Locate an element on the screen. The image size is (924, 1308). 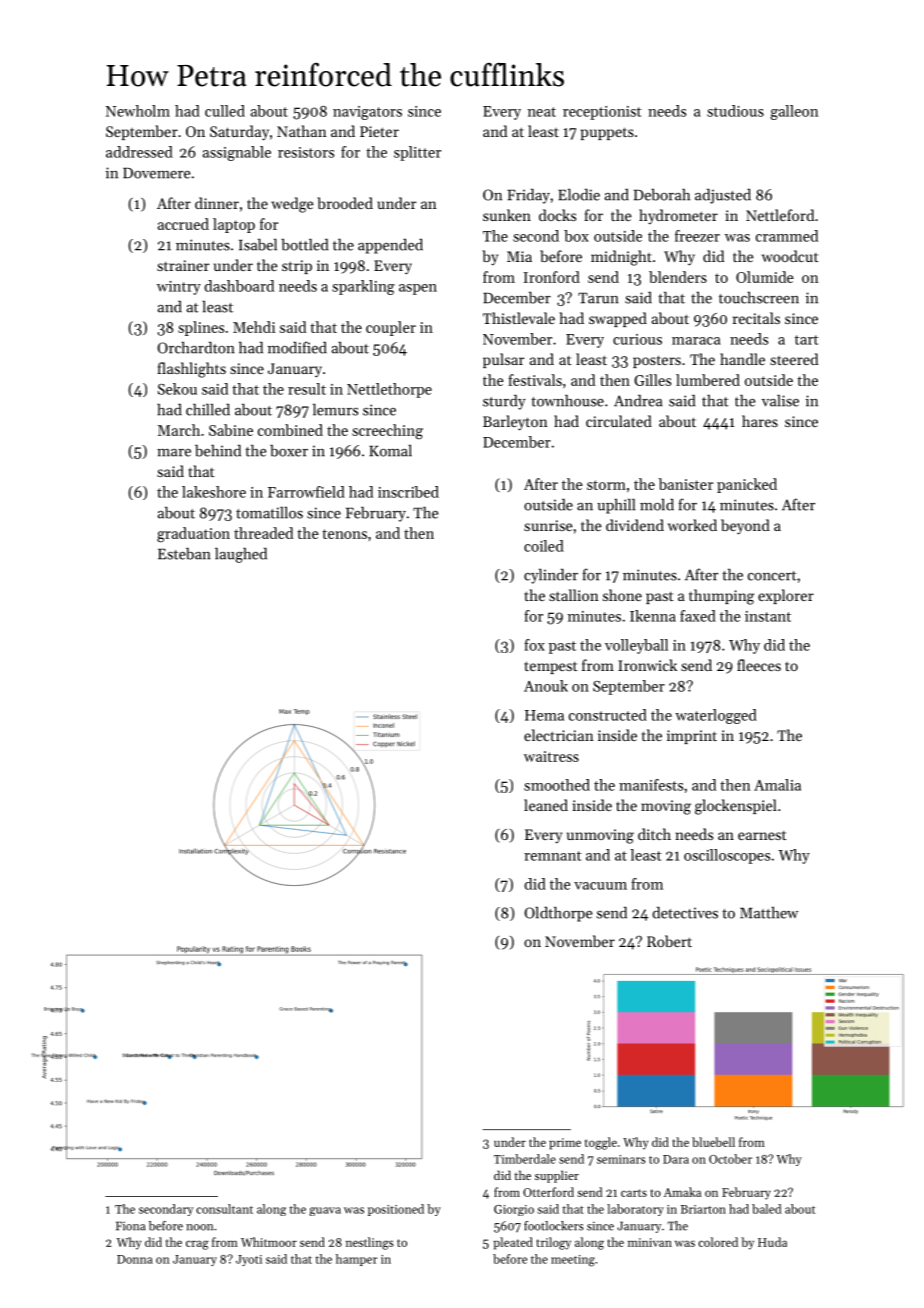
Olumide is located at coordinates (765, 277).
